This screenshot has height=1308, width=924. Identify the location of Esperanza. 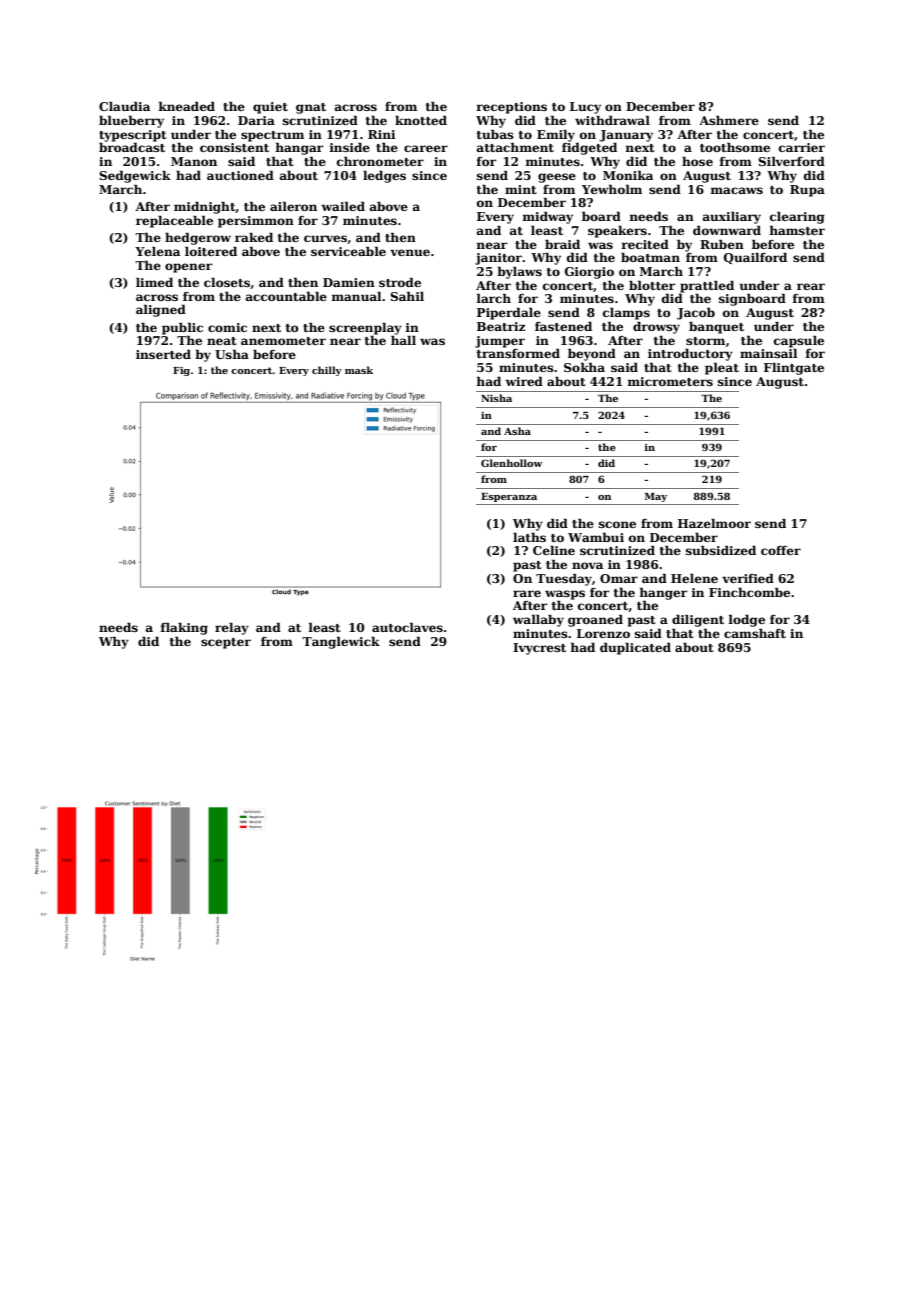
(509, 497).
